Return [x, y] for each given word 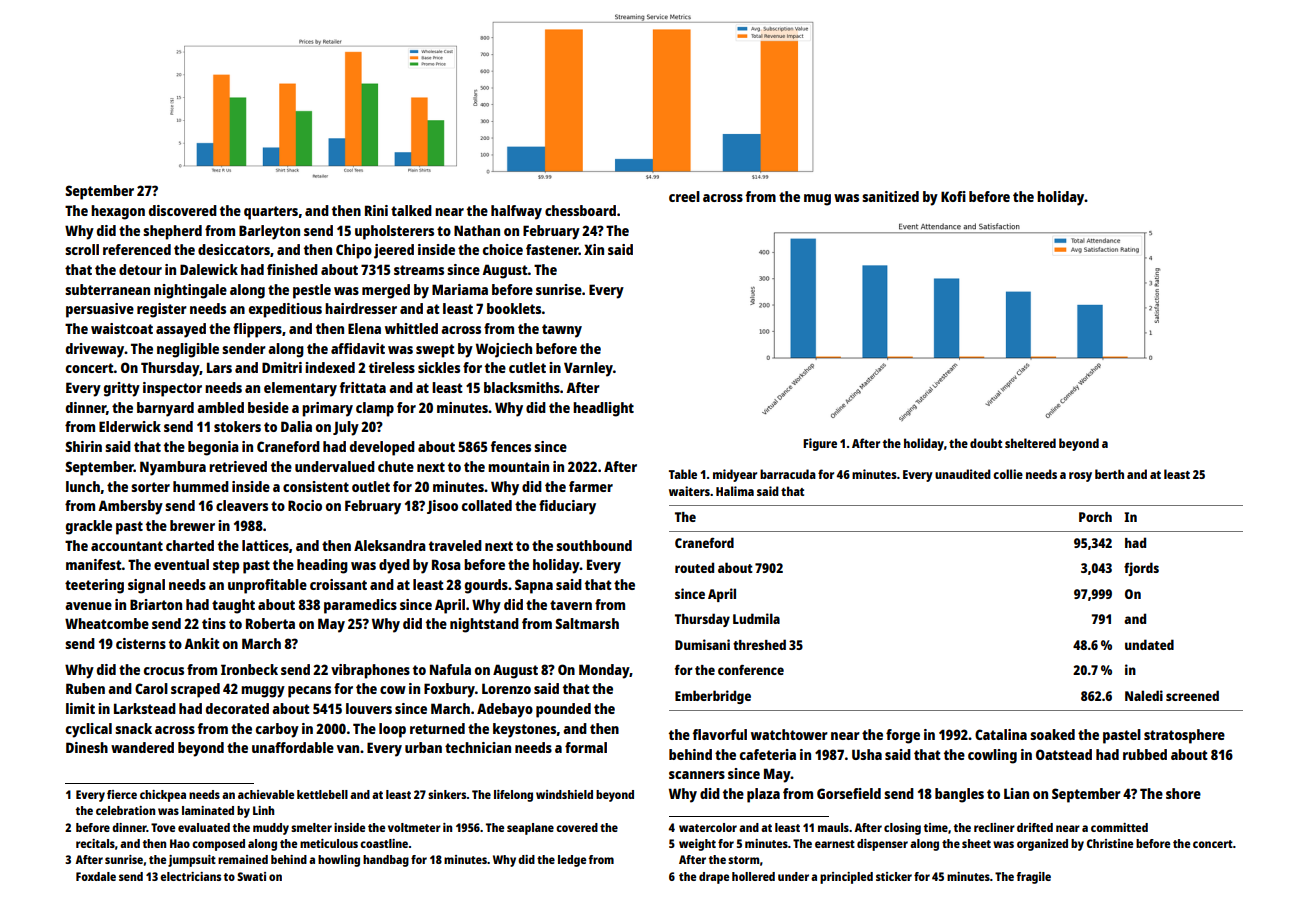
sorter [150, 487]
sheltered [1030, 443]
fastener [552, 249]
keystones [524, 730]
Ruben [85, 688]
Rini [376, 210]
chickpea [163, 796]
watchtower [789, 734]
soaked [1052, 734]
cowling [992, 756]
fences [510, 446]
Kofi [953, 196]
